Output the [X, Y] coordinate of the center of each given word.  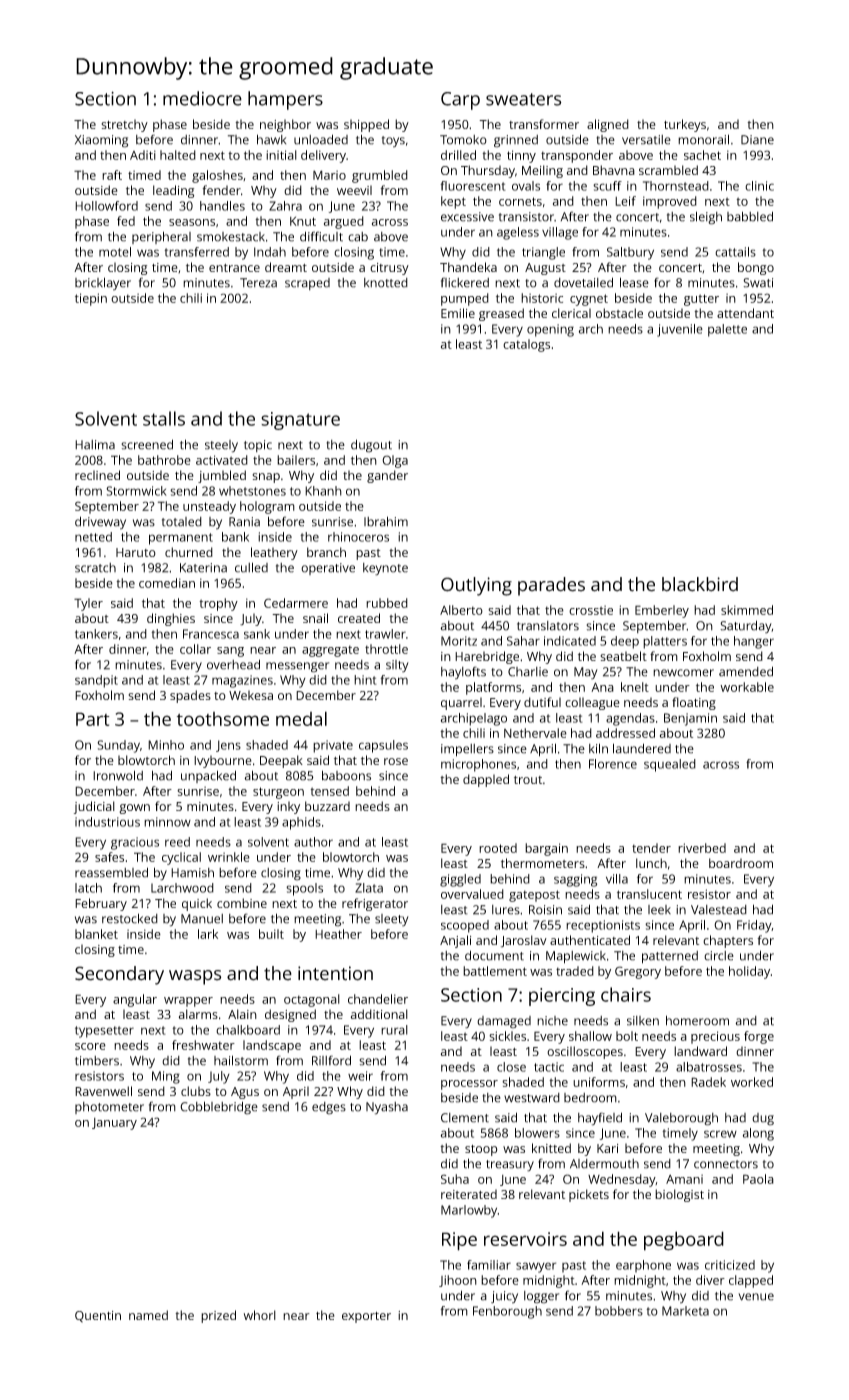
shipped [366, 125]
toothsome [223, 719]
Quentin [98, 1317]
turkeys [685, 125]
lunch [651, 863]
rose [396, 761]
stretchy [124, 125]
